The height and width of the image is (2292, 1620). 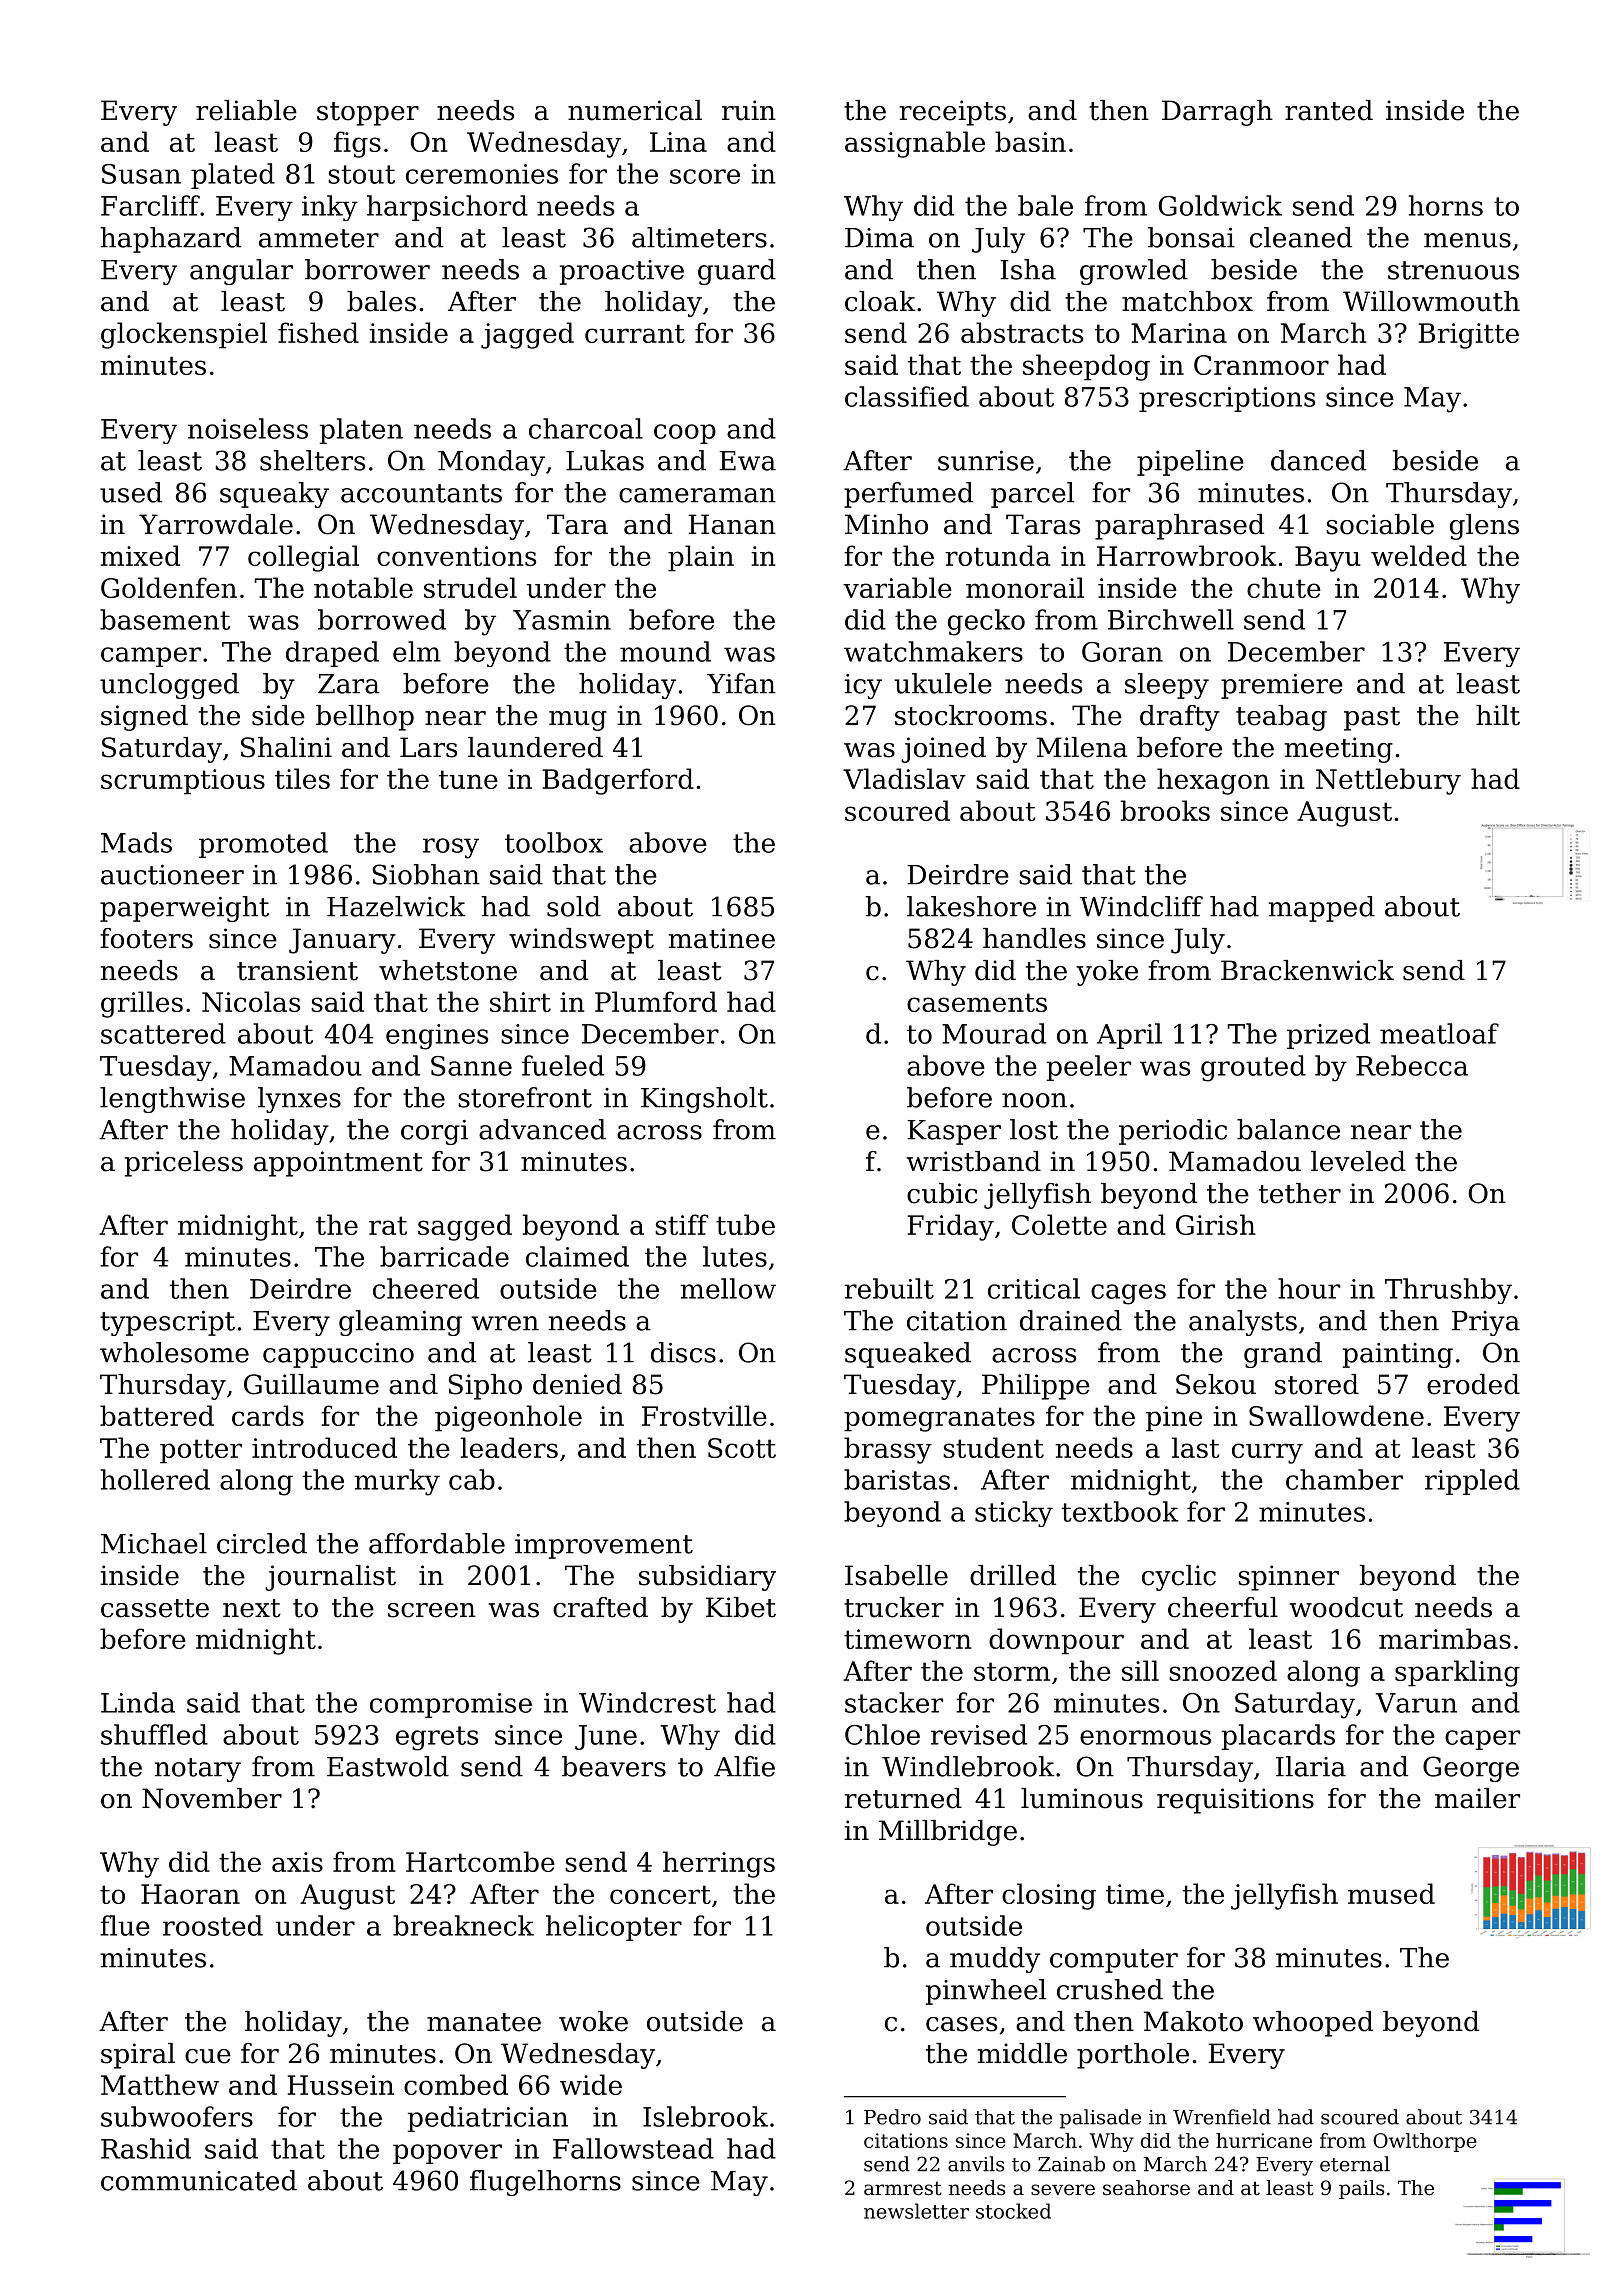 What do you see at coordinates (915, 144) in the image?
I see `assignable` at bounding box center [915, 144].
